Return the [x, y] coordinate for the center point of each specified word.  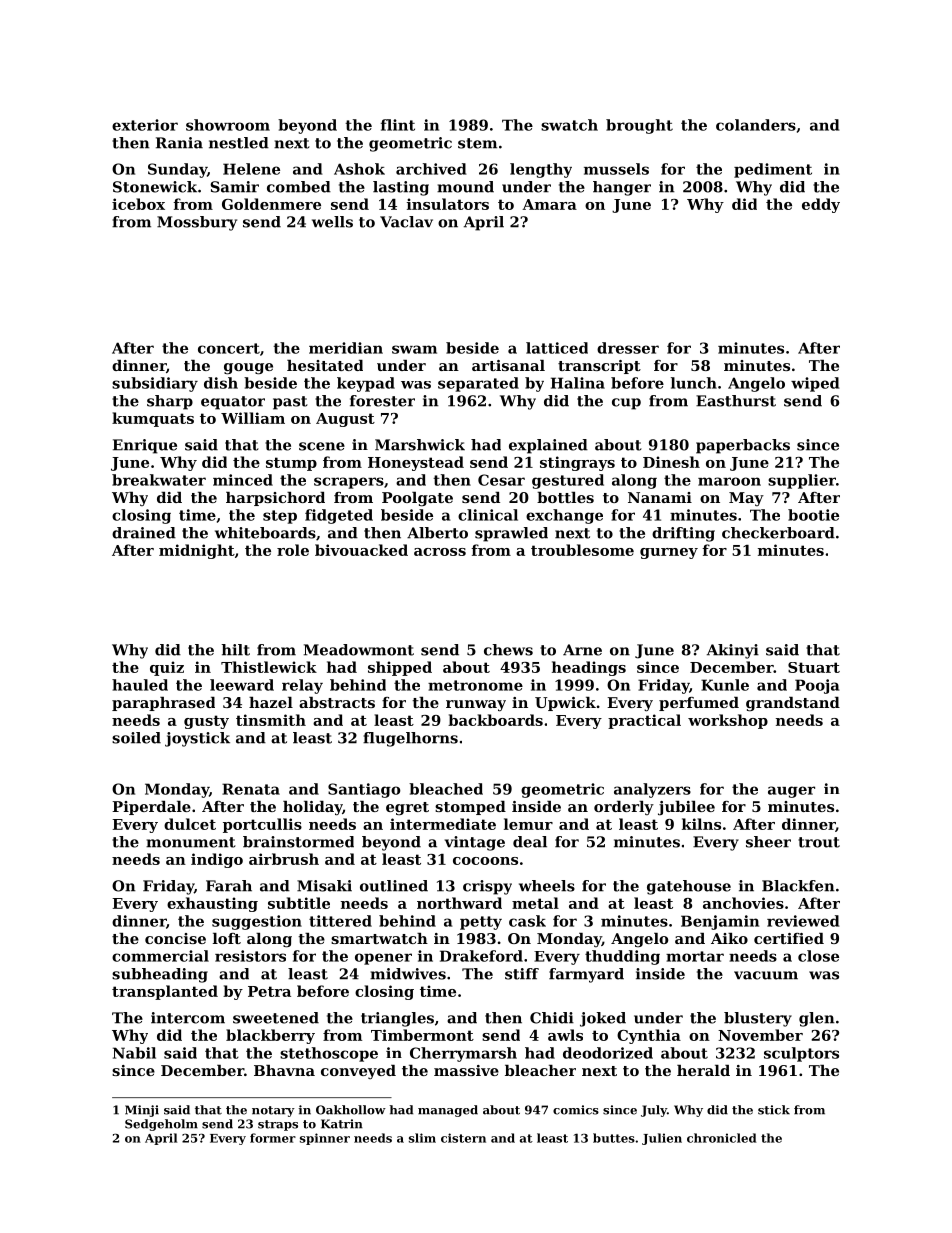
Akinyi [733, 651]
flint [398, 125]
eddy [821, 205]
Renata [251, 789]
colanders [756, 125]
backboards [495, 720]
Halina [578, 383]
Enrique [145, 446]
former [273, 1138]
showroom [228, 125]
